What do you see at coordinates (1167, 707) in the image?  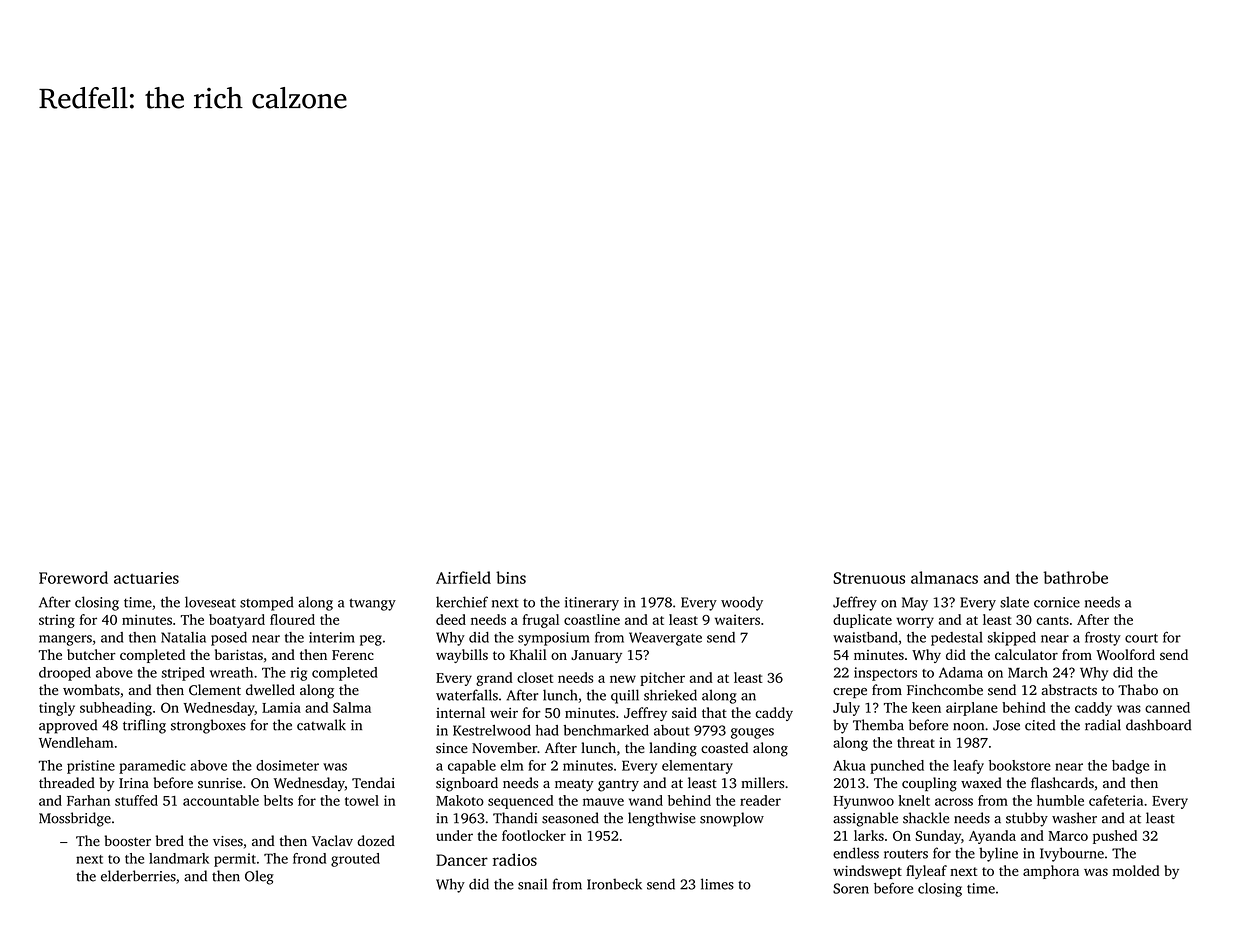 I see `canned` at bounding box center [1167, 707].
